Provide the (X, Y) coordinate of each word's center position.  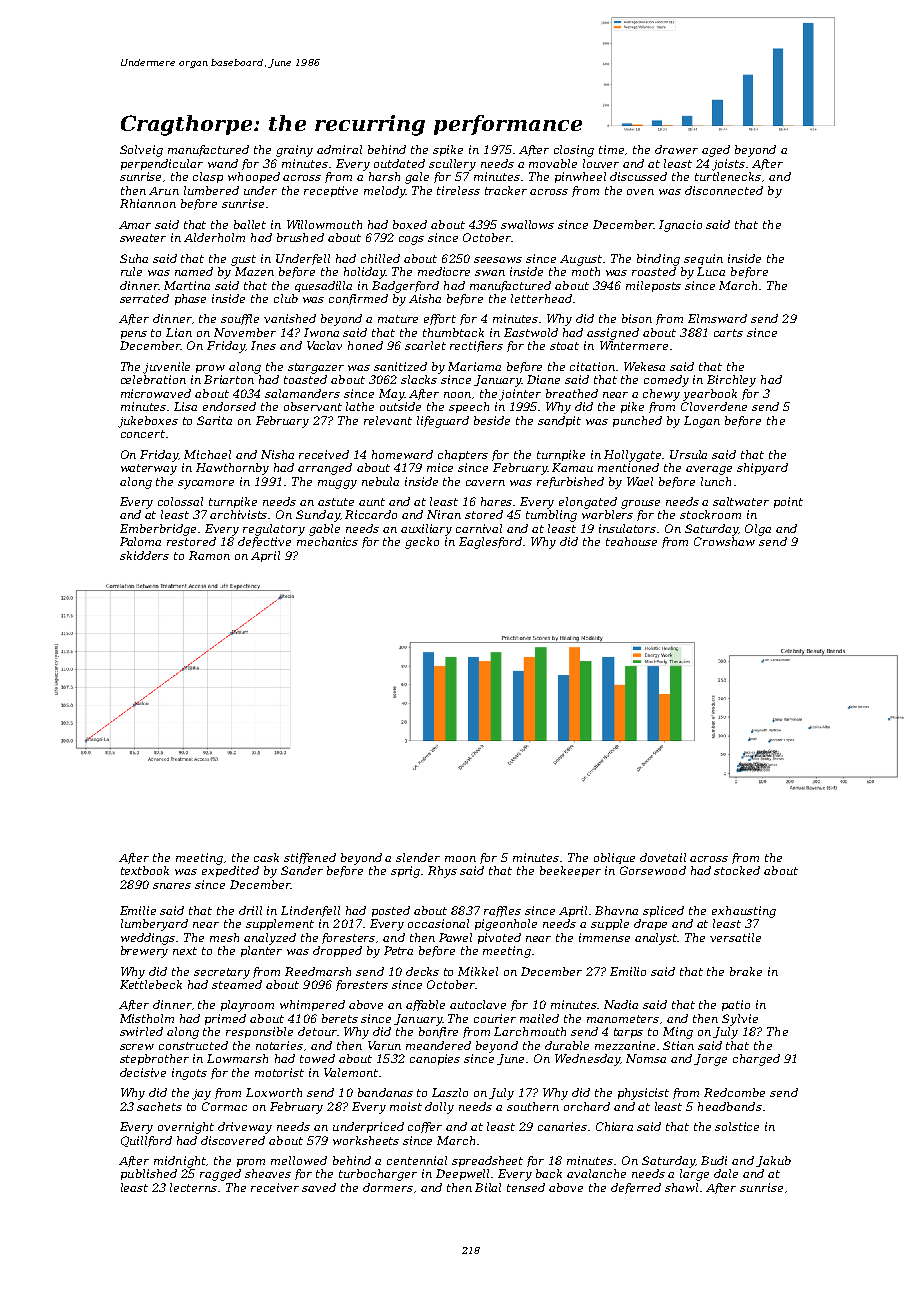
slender (418, 857)
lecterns (193, 1187)
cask (266, 857)
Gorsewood (653, 870)
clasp (208, 177)
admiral (339, 149)
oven (640, 192)
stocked (737, 870)
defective (264, 542)
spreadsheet (487, 1161)
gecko (422, 543)
